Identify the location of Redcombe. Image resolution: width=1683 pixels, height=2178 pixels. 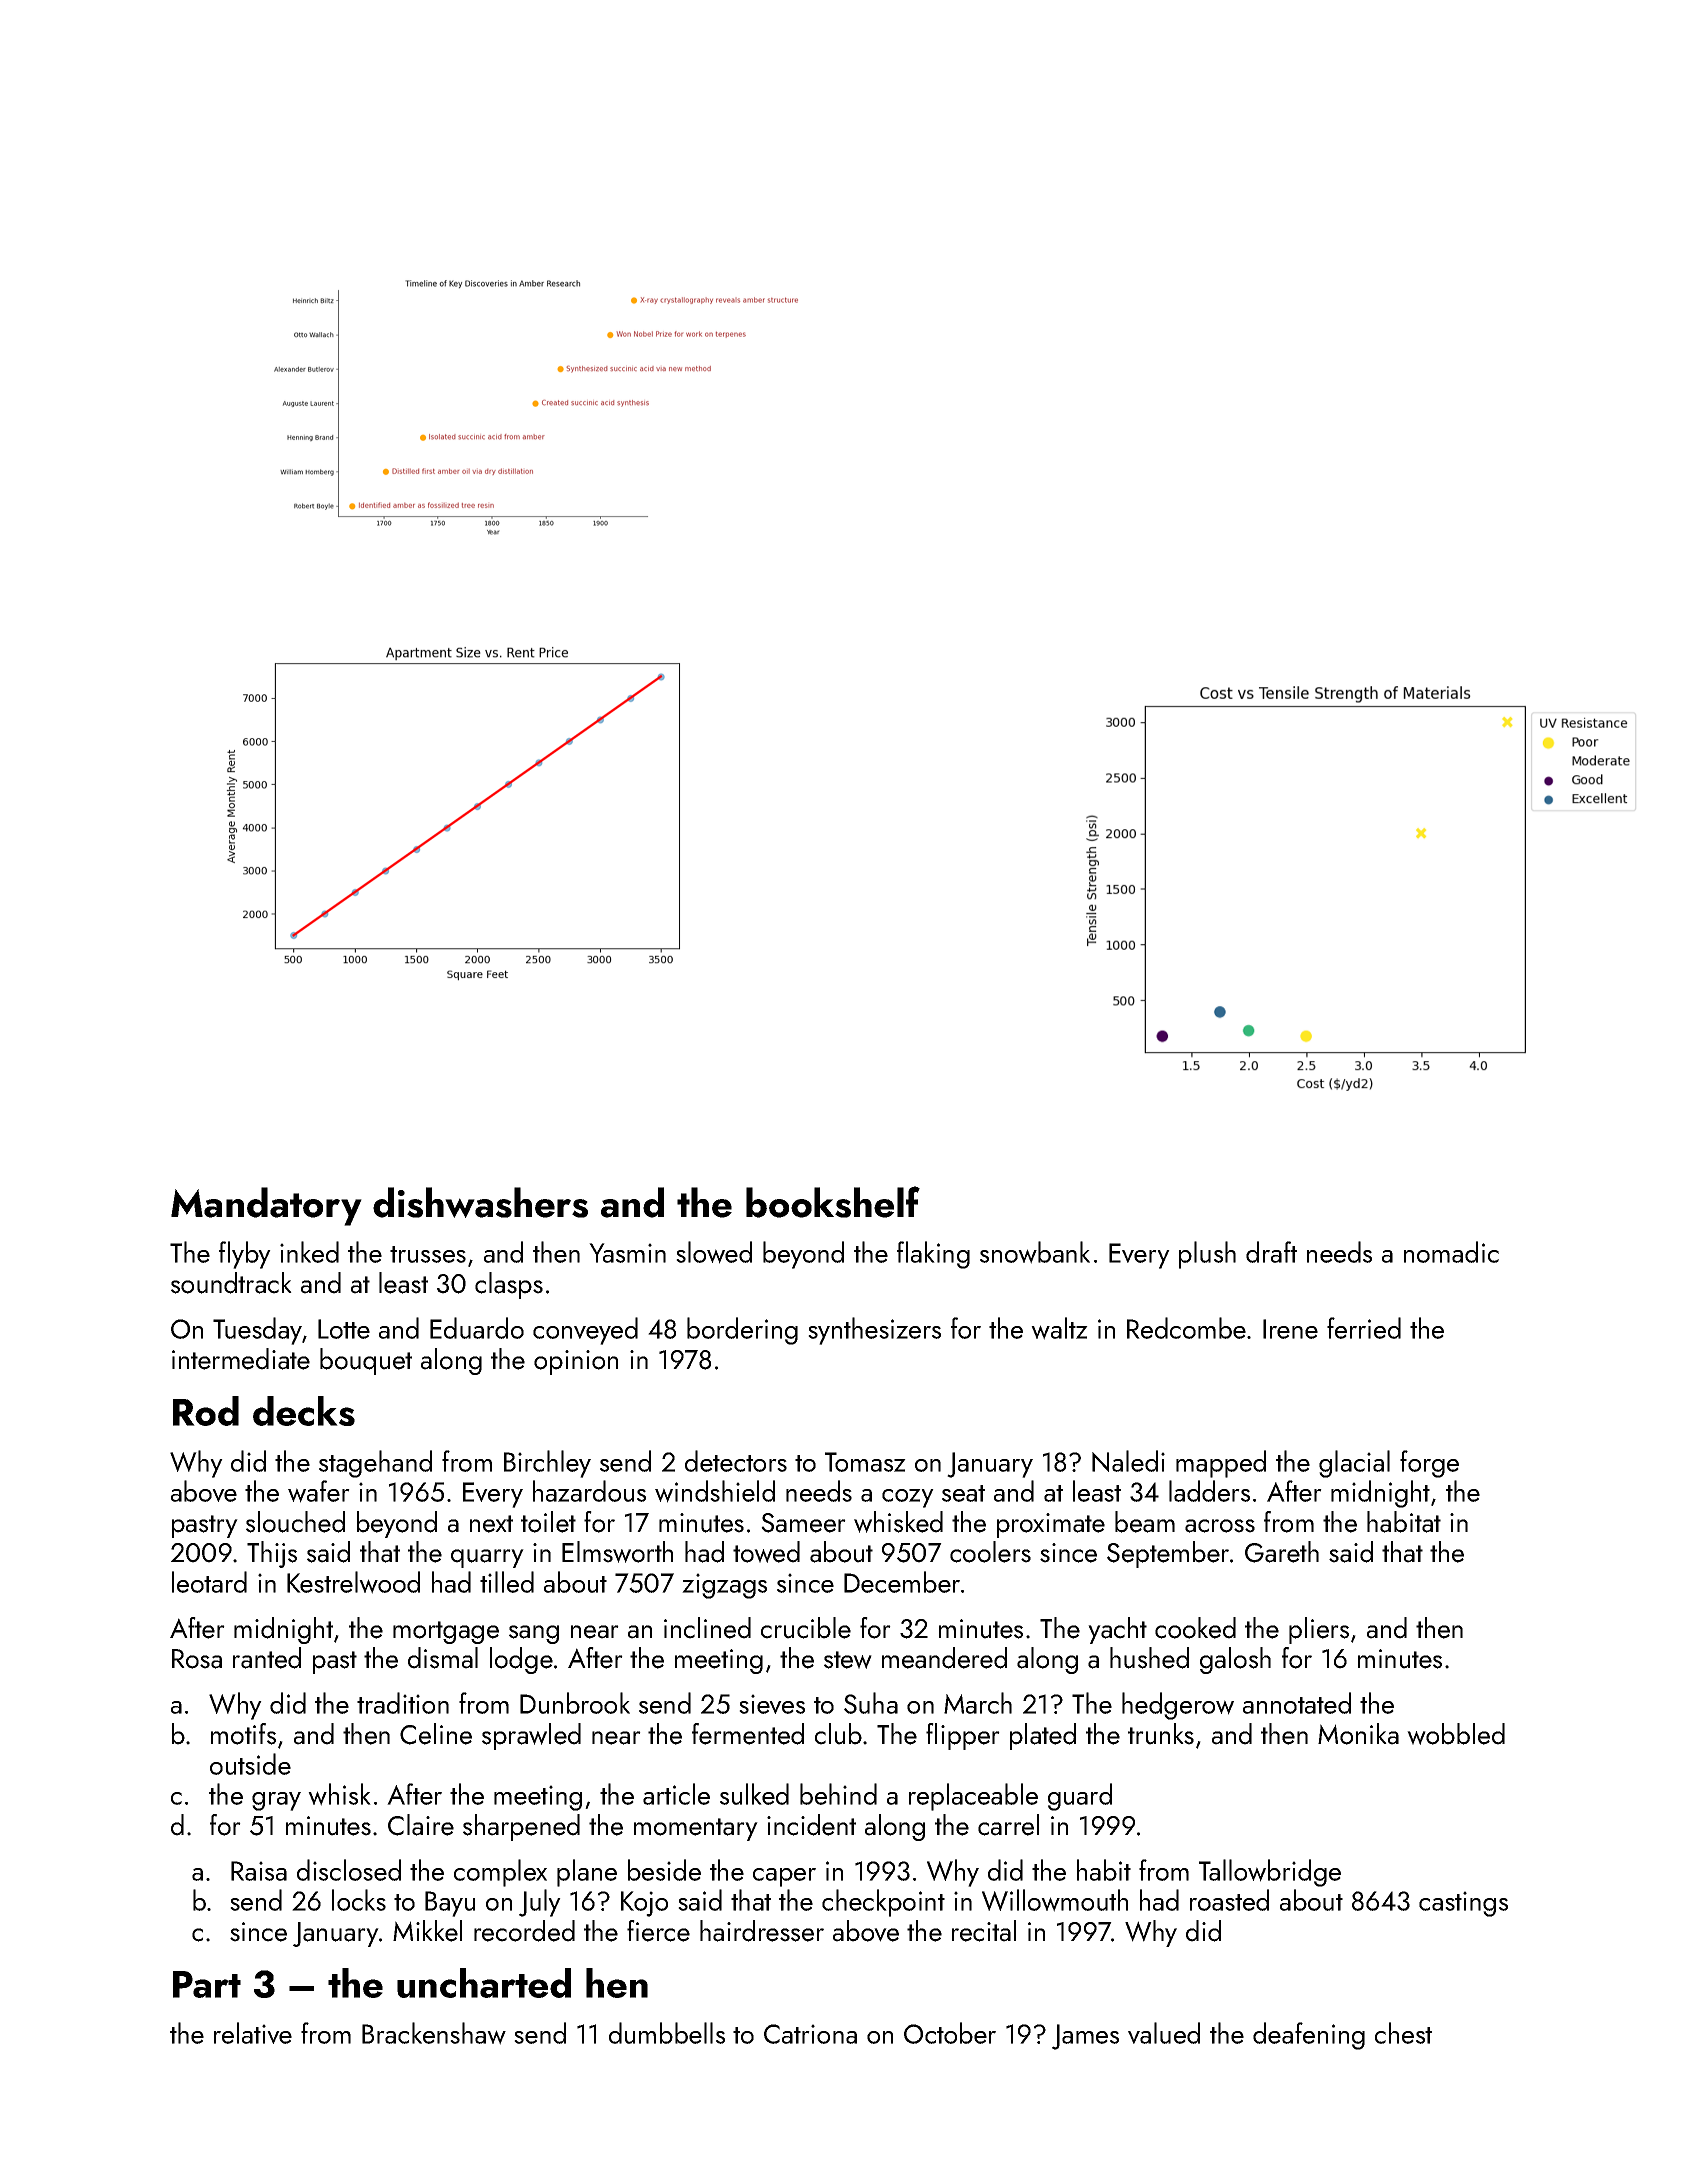
(1186, 1328).
